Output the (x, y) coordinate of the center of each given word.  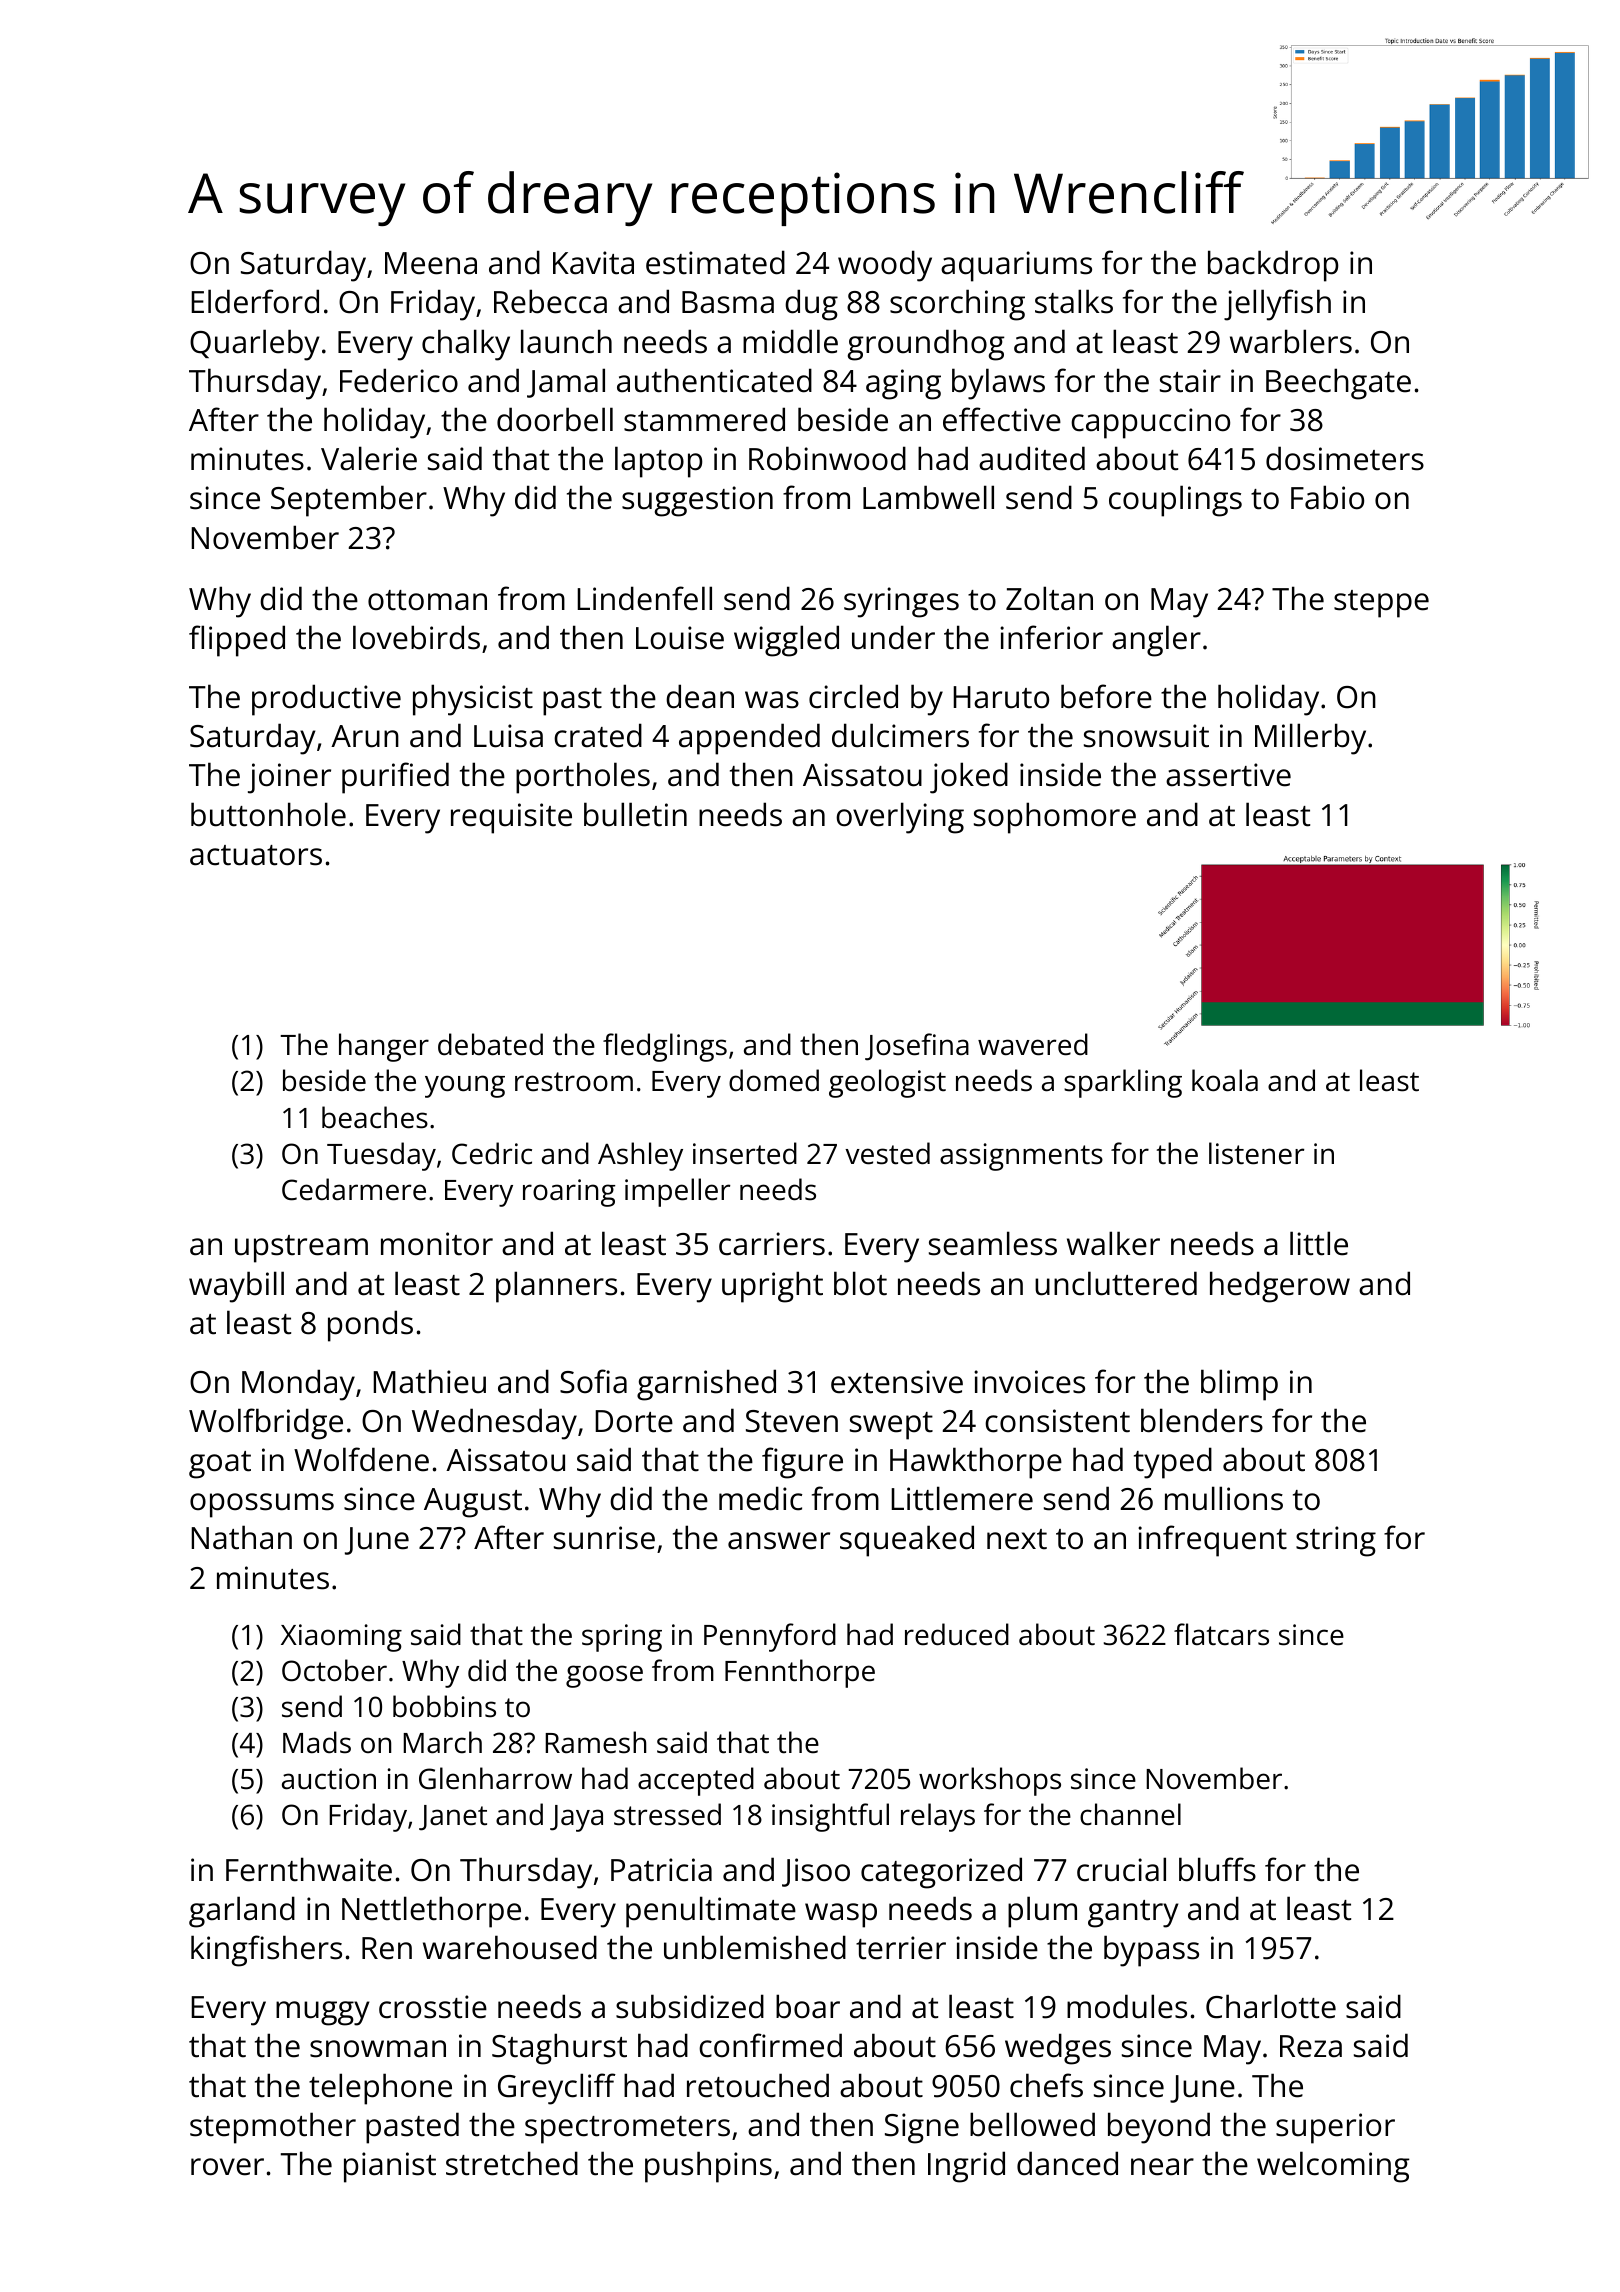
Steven (792, 1421)
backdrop (1273, 266)
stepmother (273, 2128)
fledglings (665, 1047)
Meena (431, 263)
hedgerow (1280, 1287)
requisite (511, 818)
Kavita (593, 263)
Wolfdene (361, 1459)
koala (1225, 1080)
